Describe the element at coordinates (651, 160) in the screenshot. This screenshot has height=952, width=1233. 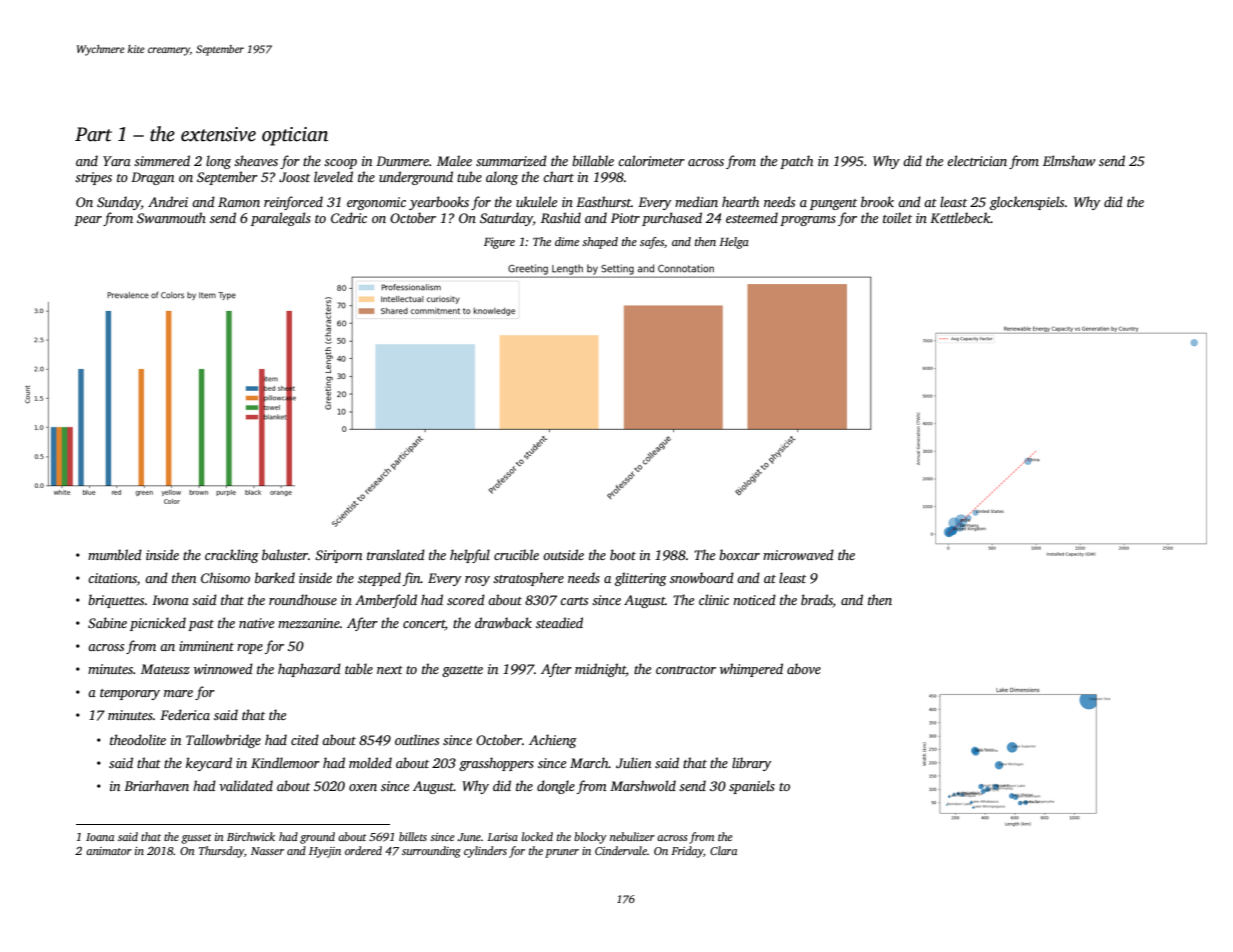
I see `calorimeter` at that location.
